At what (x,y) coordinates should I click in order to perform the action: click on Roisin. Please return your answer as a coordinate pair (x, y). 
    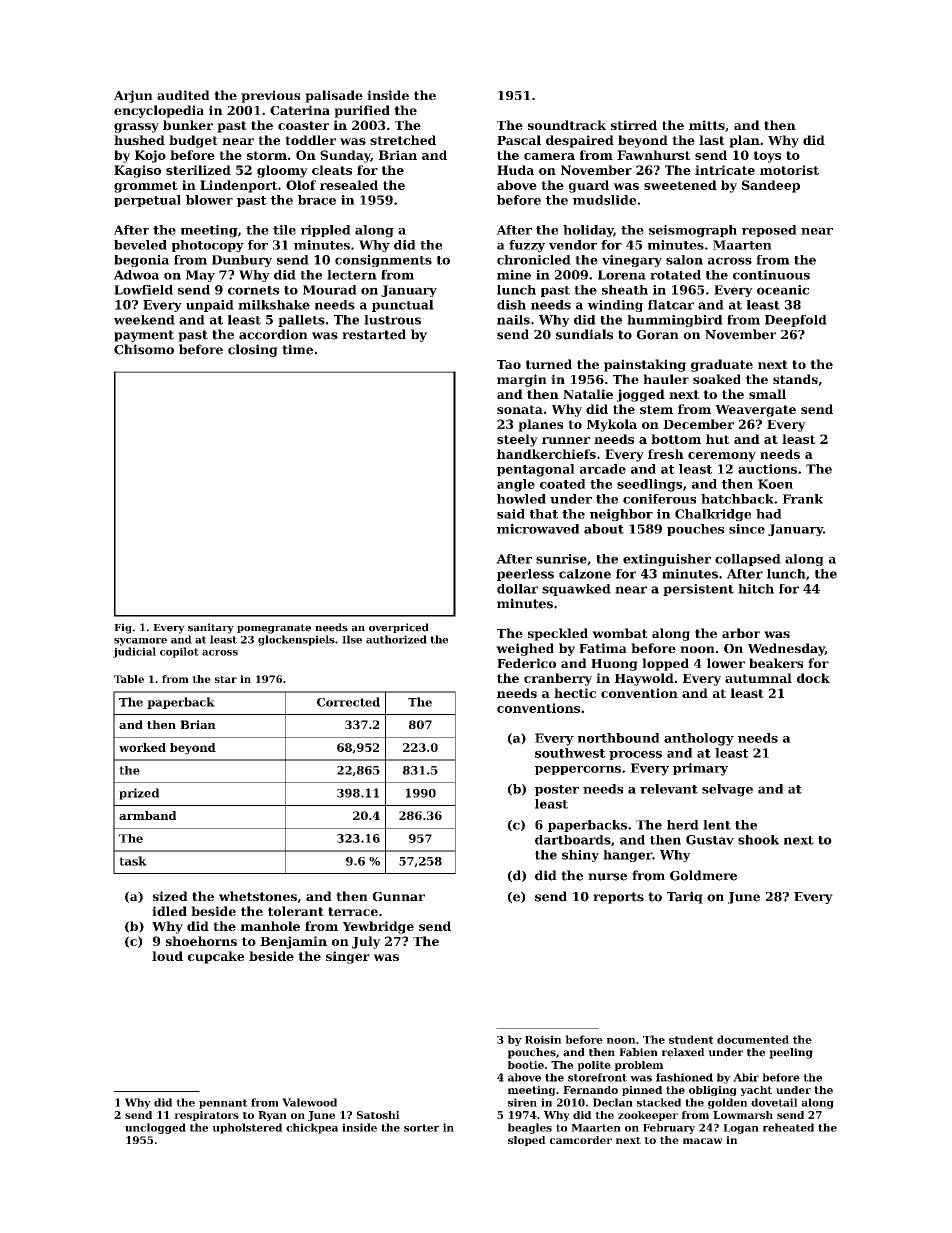
    Looking at the image, I should click on (543, 1039).
